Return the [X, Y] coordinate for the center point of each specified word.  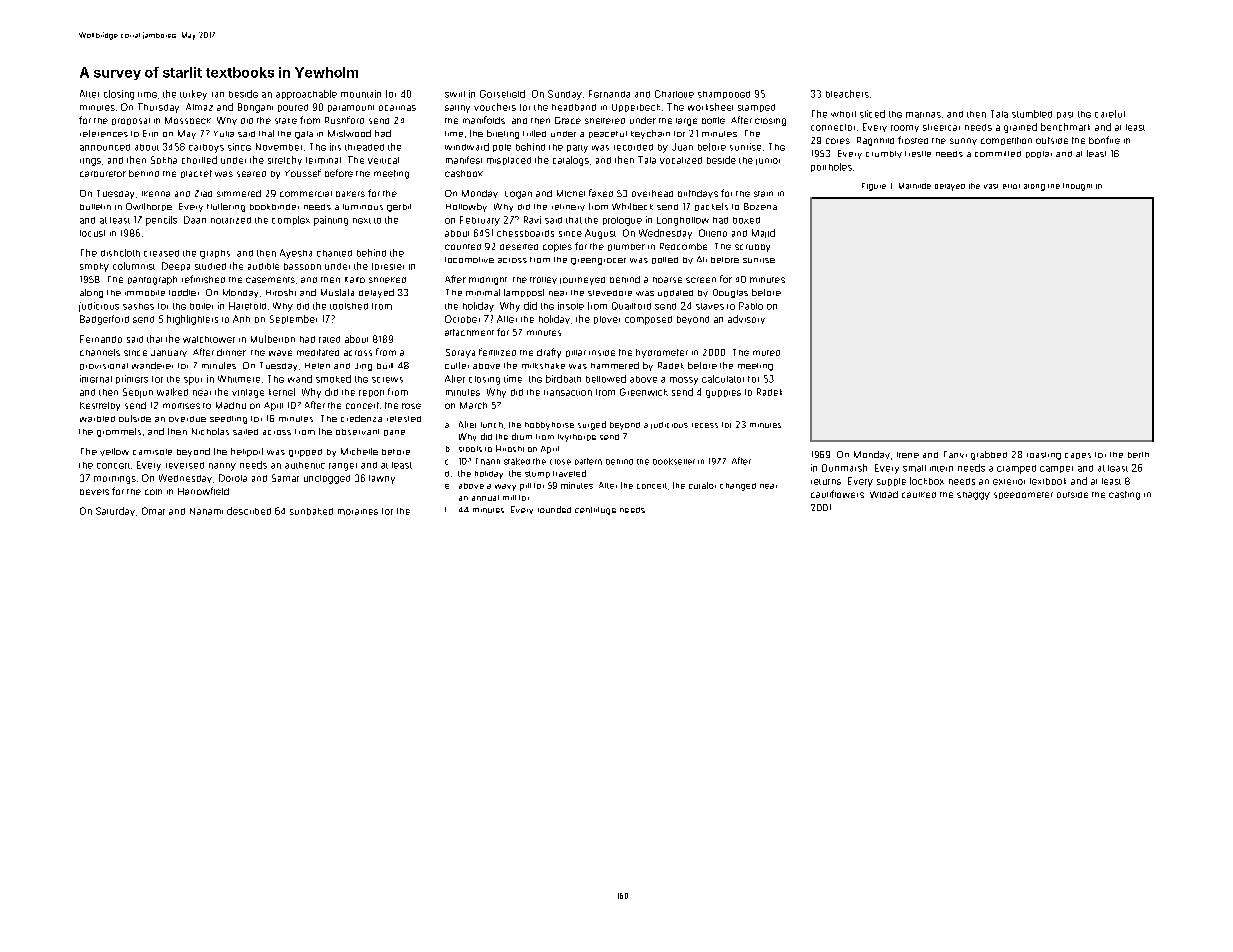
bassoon [302, 266]
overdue [187, 419]
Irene [908, 455]
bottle [713, 120]
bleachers [847, 94]
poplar [1039, 154]
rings [90, 162]
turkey [193, 95]
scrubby [752, 248]
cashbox [464, 173]
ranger [343, 467]
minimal [483, 292]
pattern [588, 461]
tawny [382, 479]
